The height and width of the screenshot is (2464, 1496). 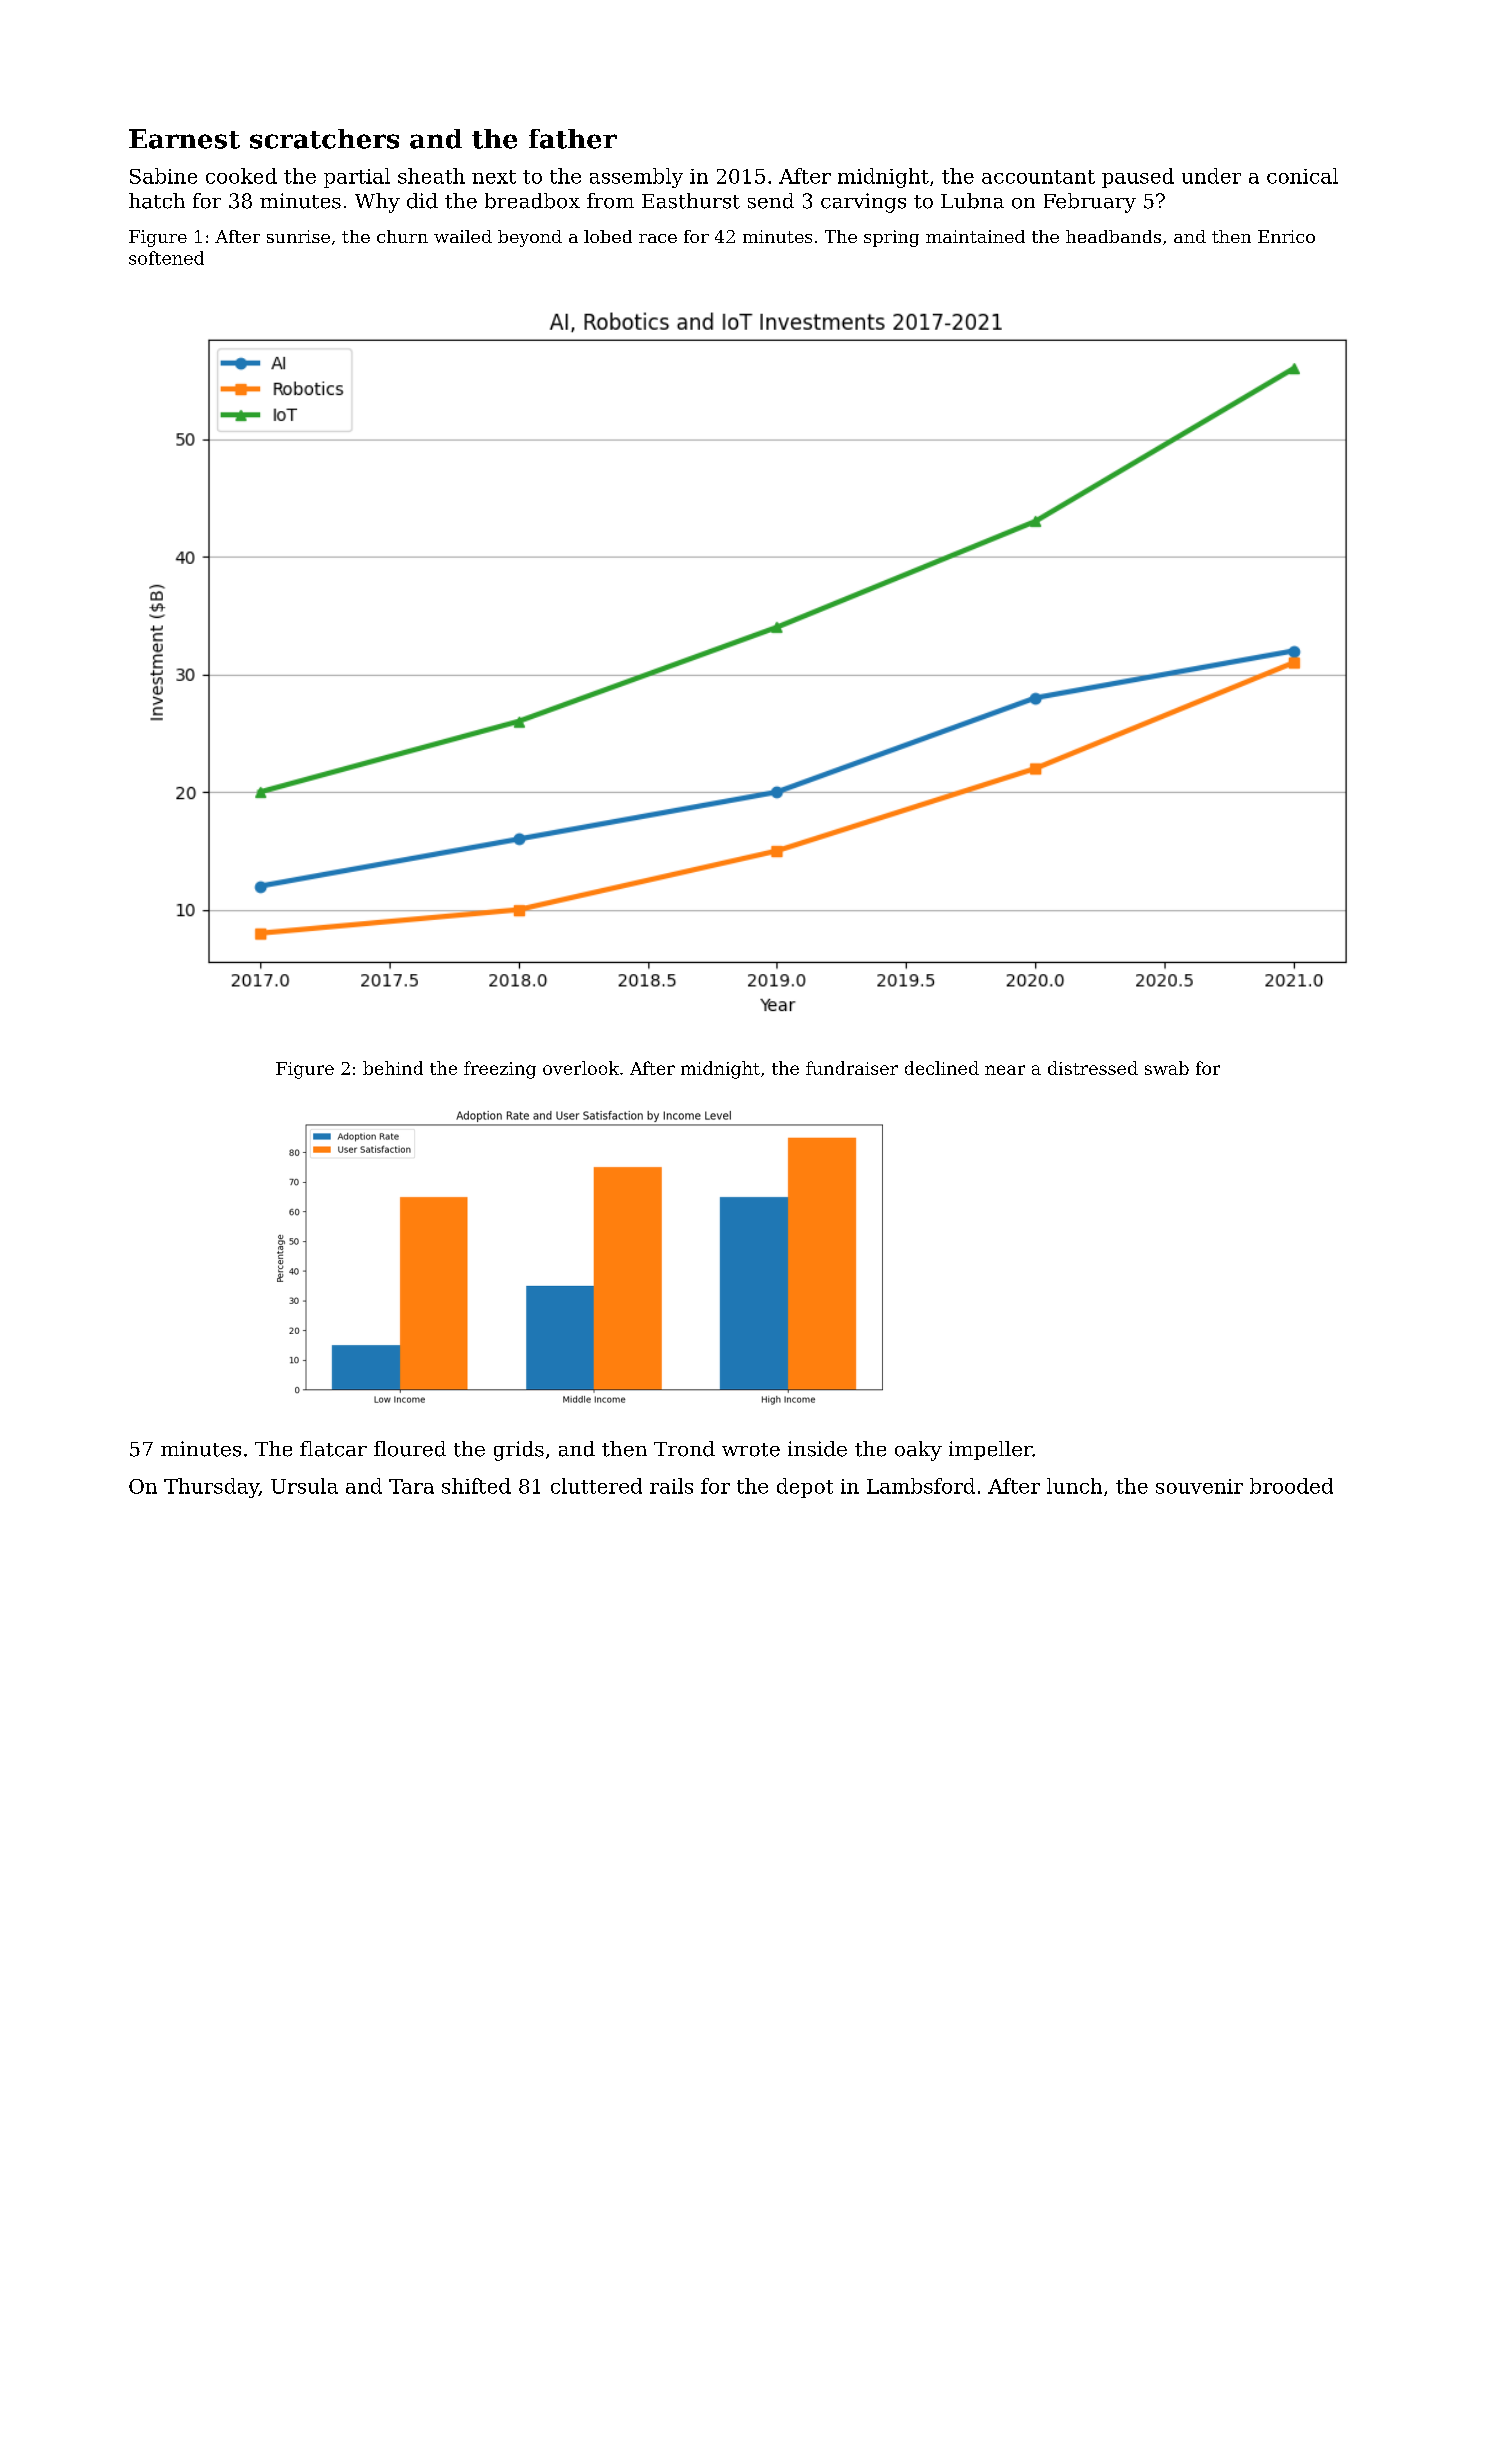 What do you see at coordinates (463, 236) in the screenshot?
I see `wailed` at bounding box center [463, 236].
